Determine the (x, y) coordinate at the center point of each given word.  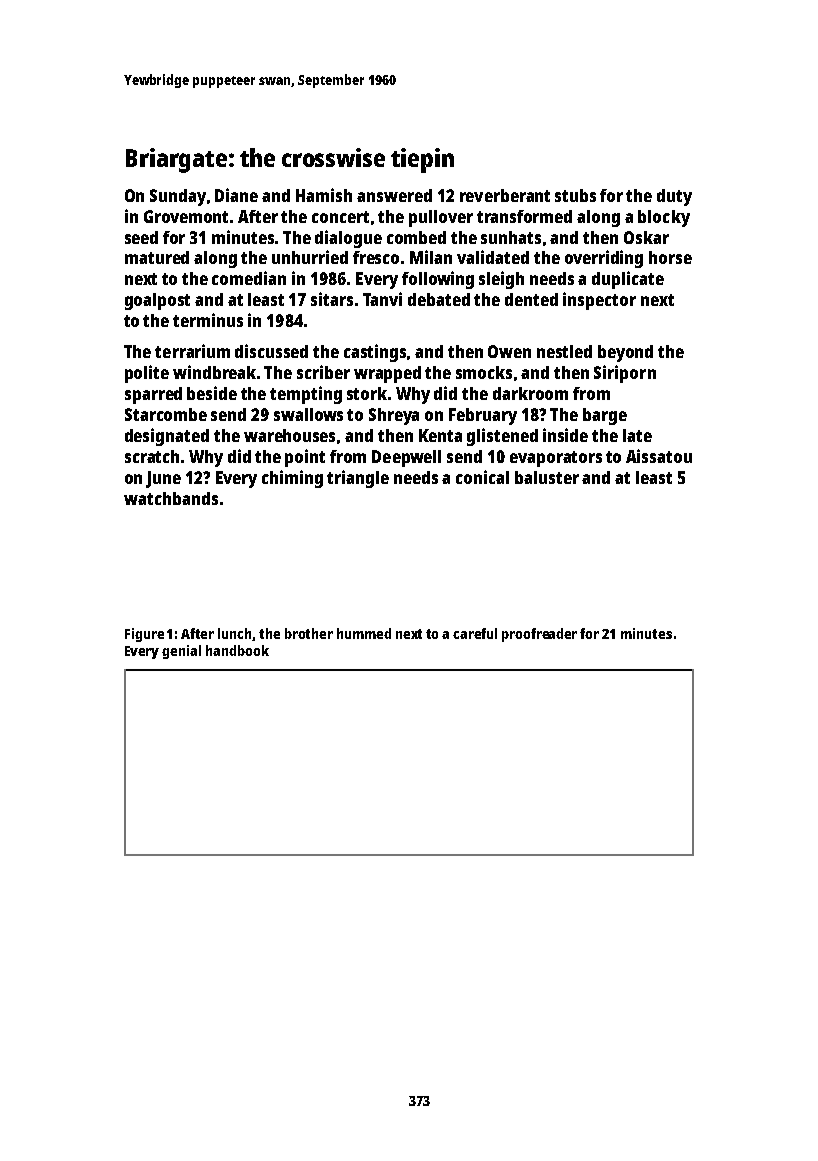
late (637, 435)
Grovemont (186, 216)
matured (157, 257)
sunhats (511, 237)
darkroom (530, 393)
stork (367, 393)
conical (482, 477)
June (163, 479)
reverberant (505, 195)
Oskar (646, 237)
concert (340, 217)
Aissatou (659, 456)
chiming (292, 479)
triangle (358, 479)
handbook (237, 650)
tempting (306, 395)
